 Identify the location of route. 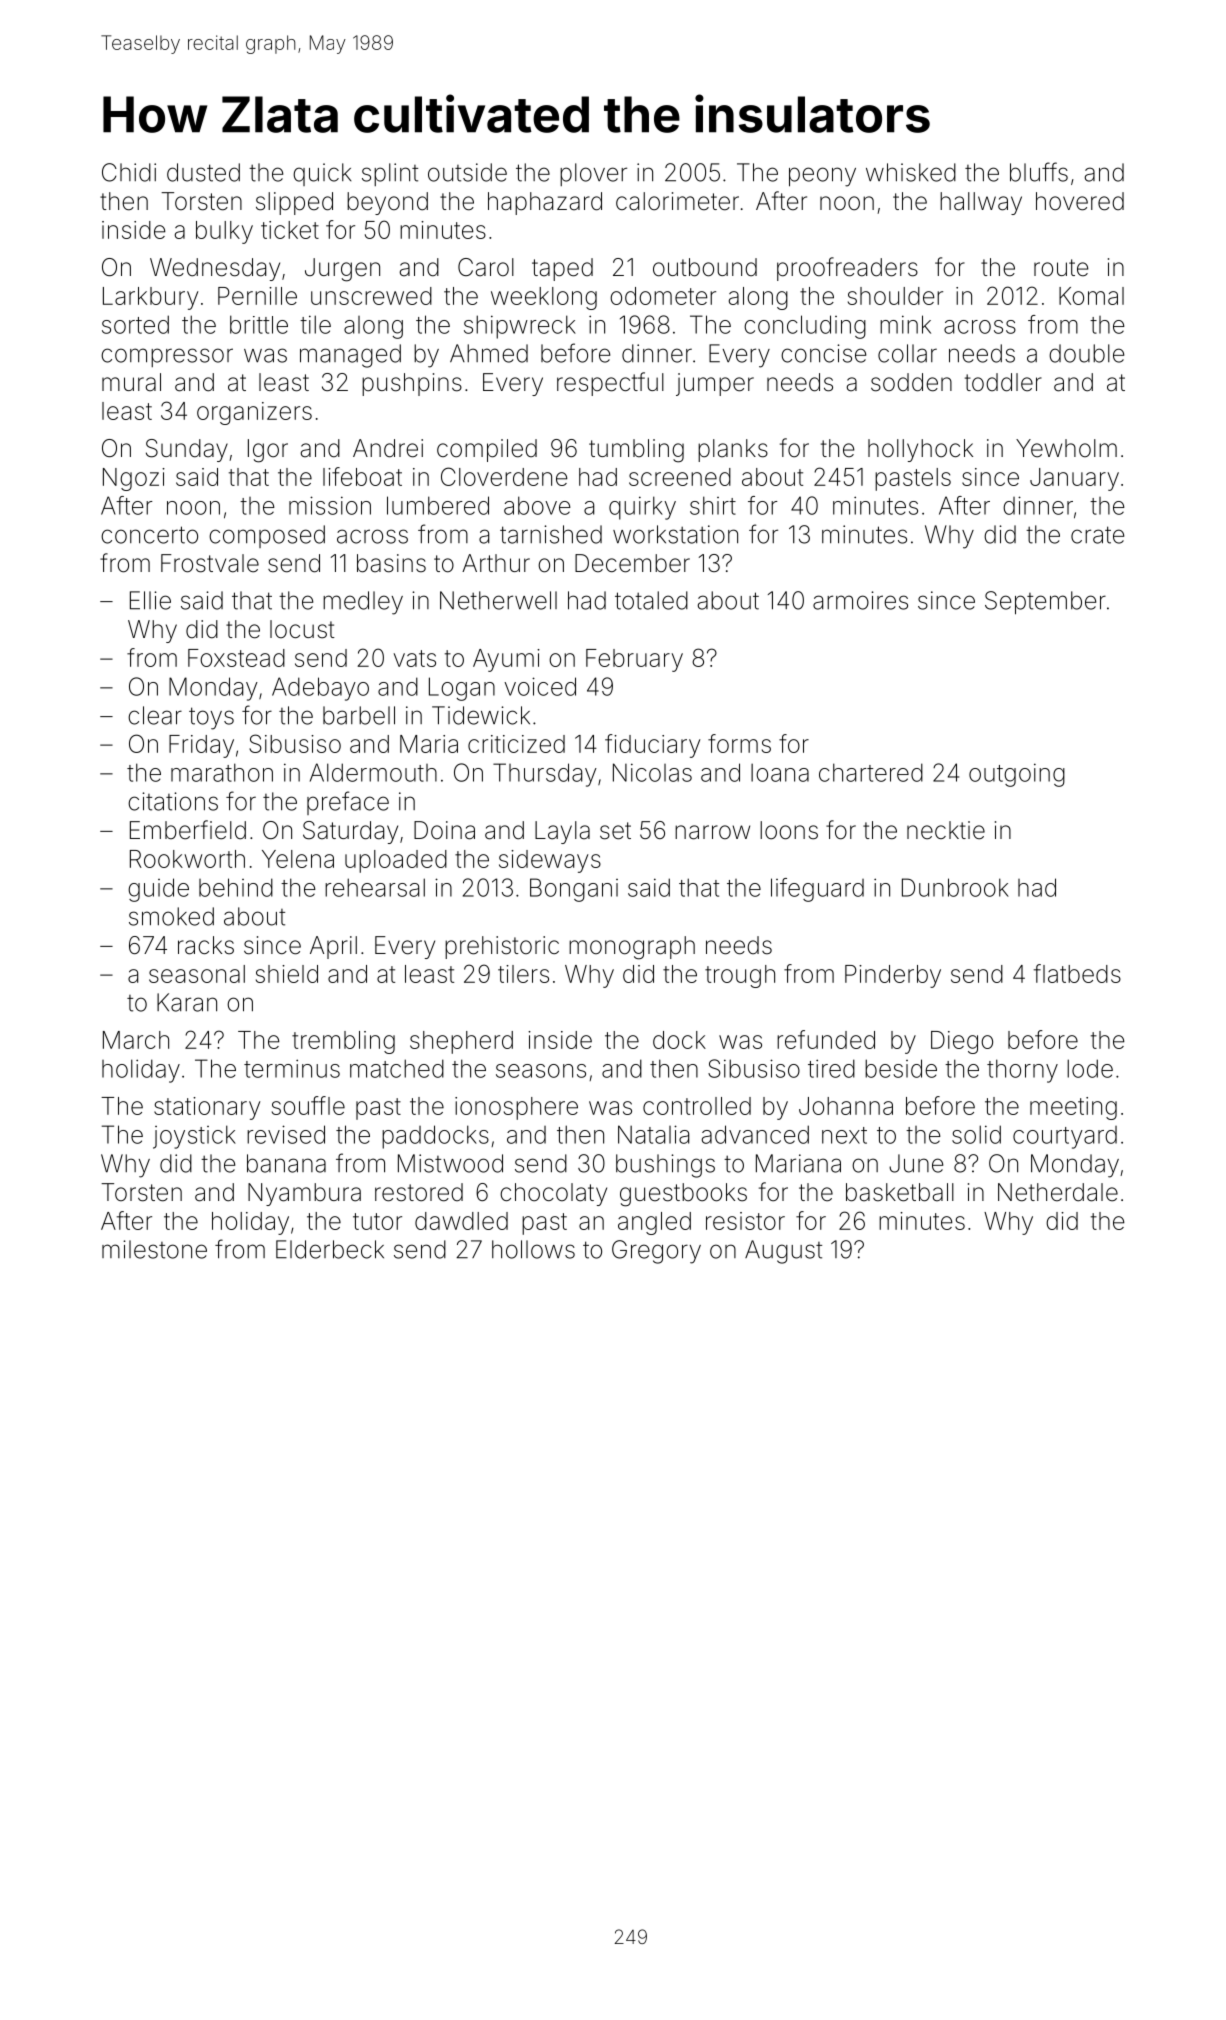
(1061, 268).
